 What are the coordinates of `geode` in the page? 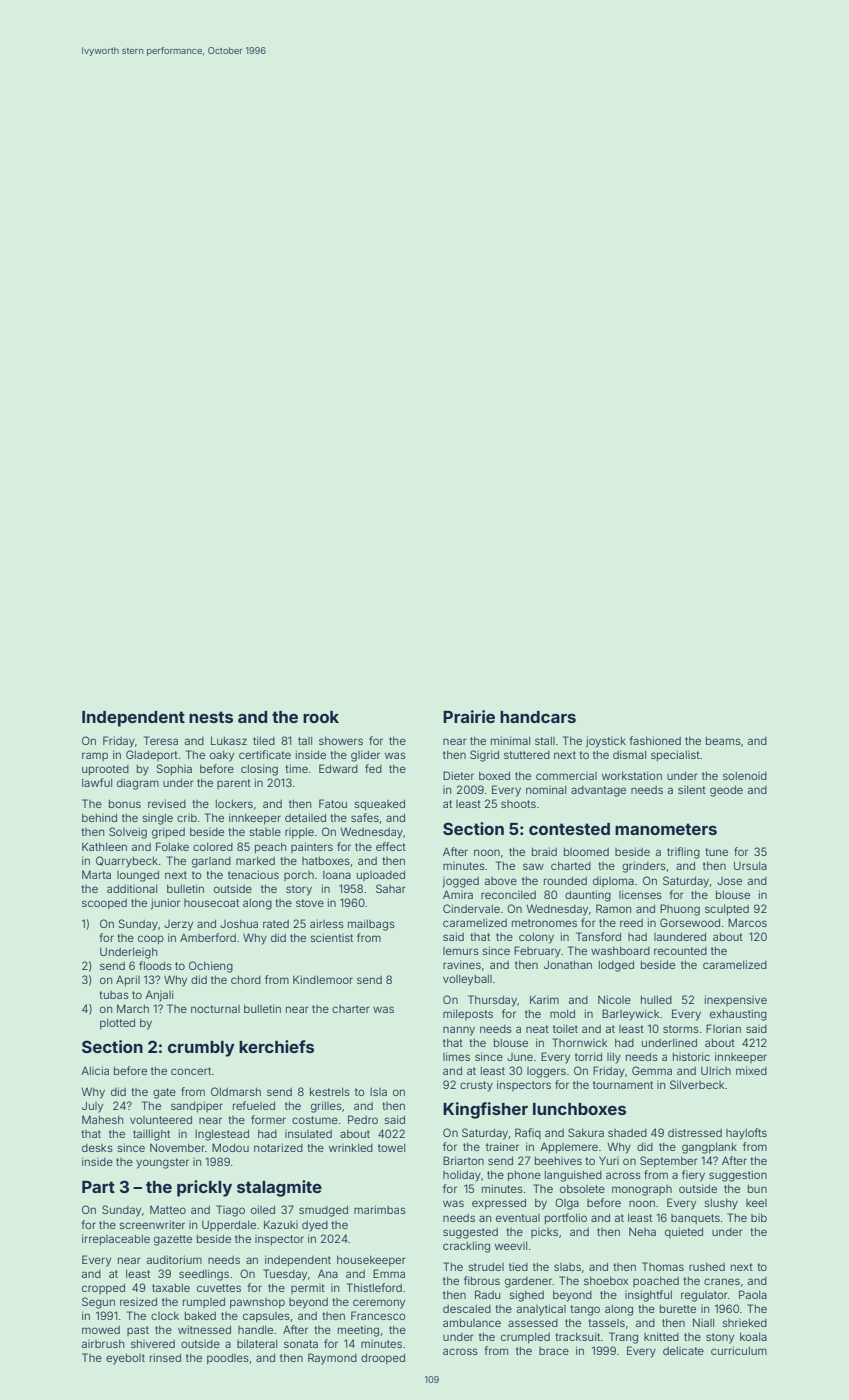 It's located at (726, 791).
